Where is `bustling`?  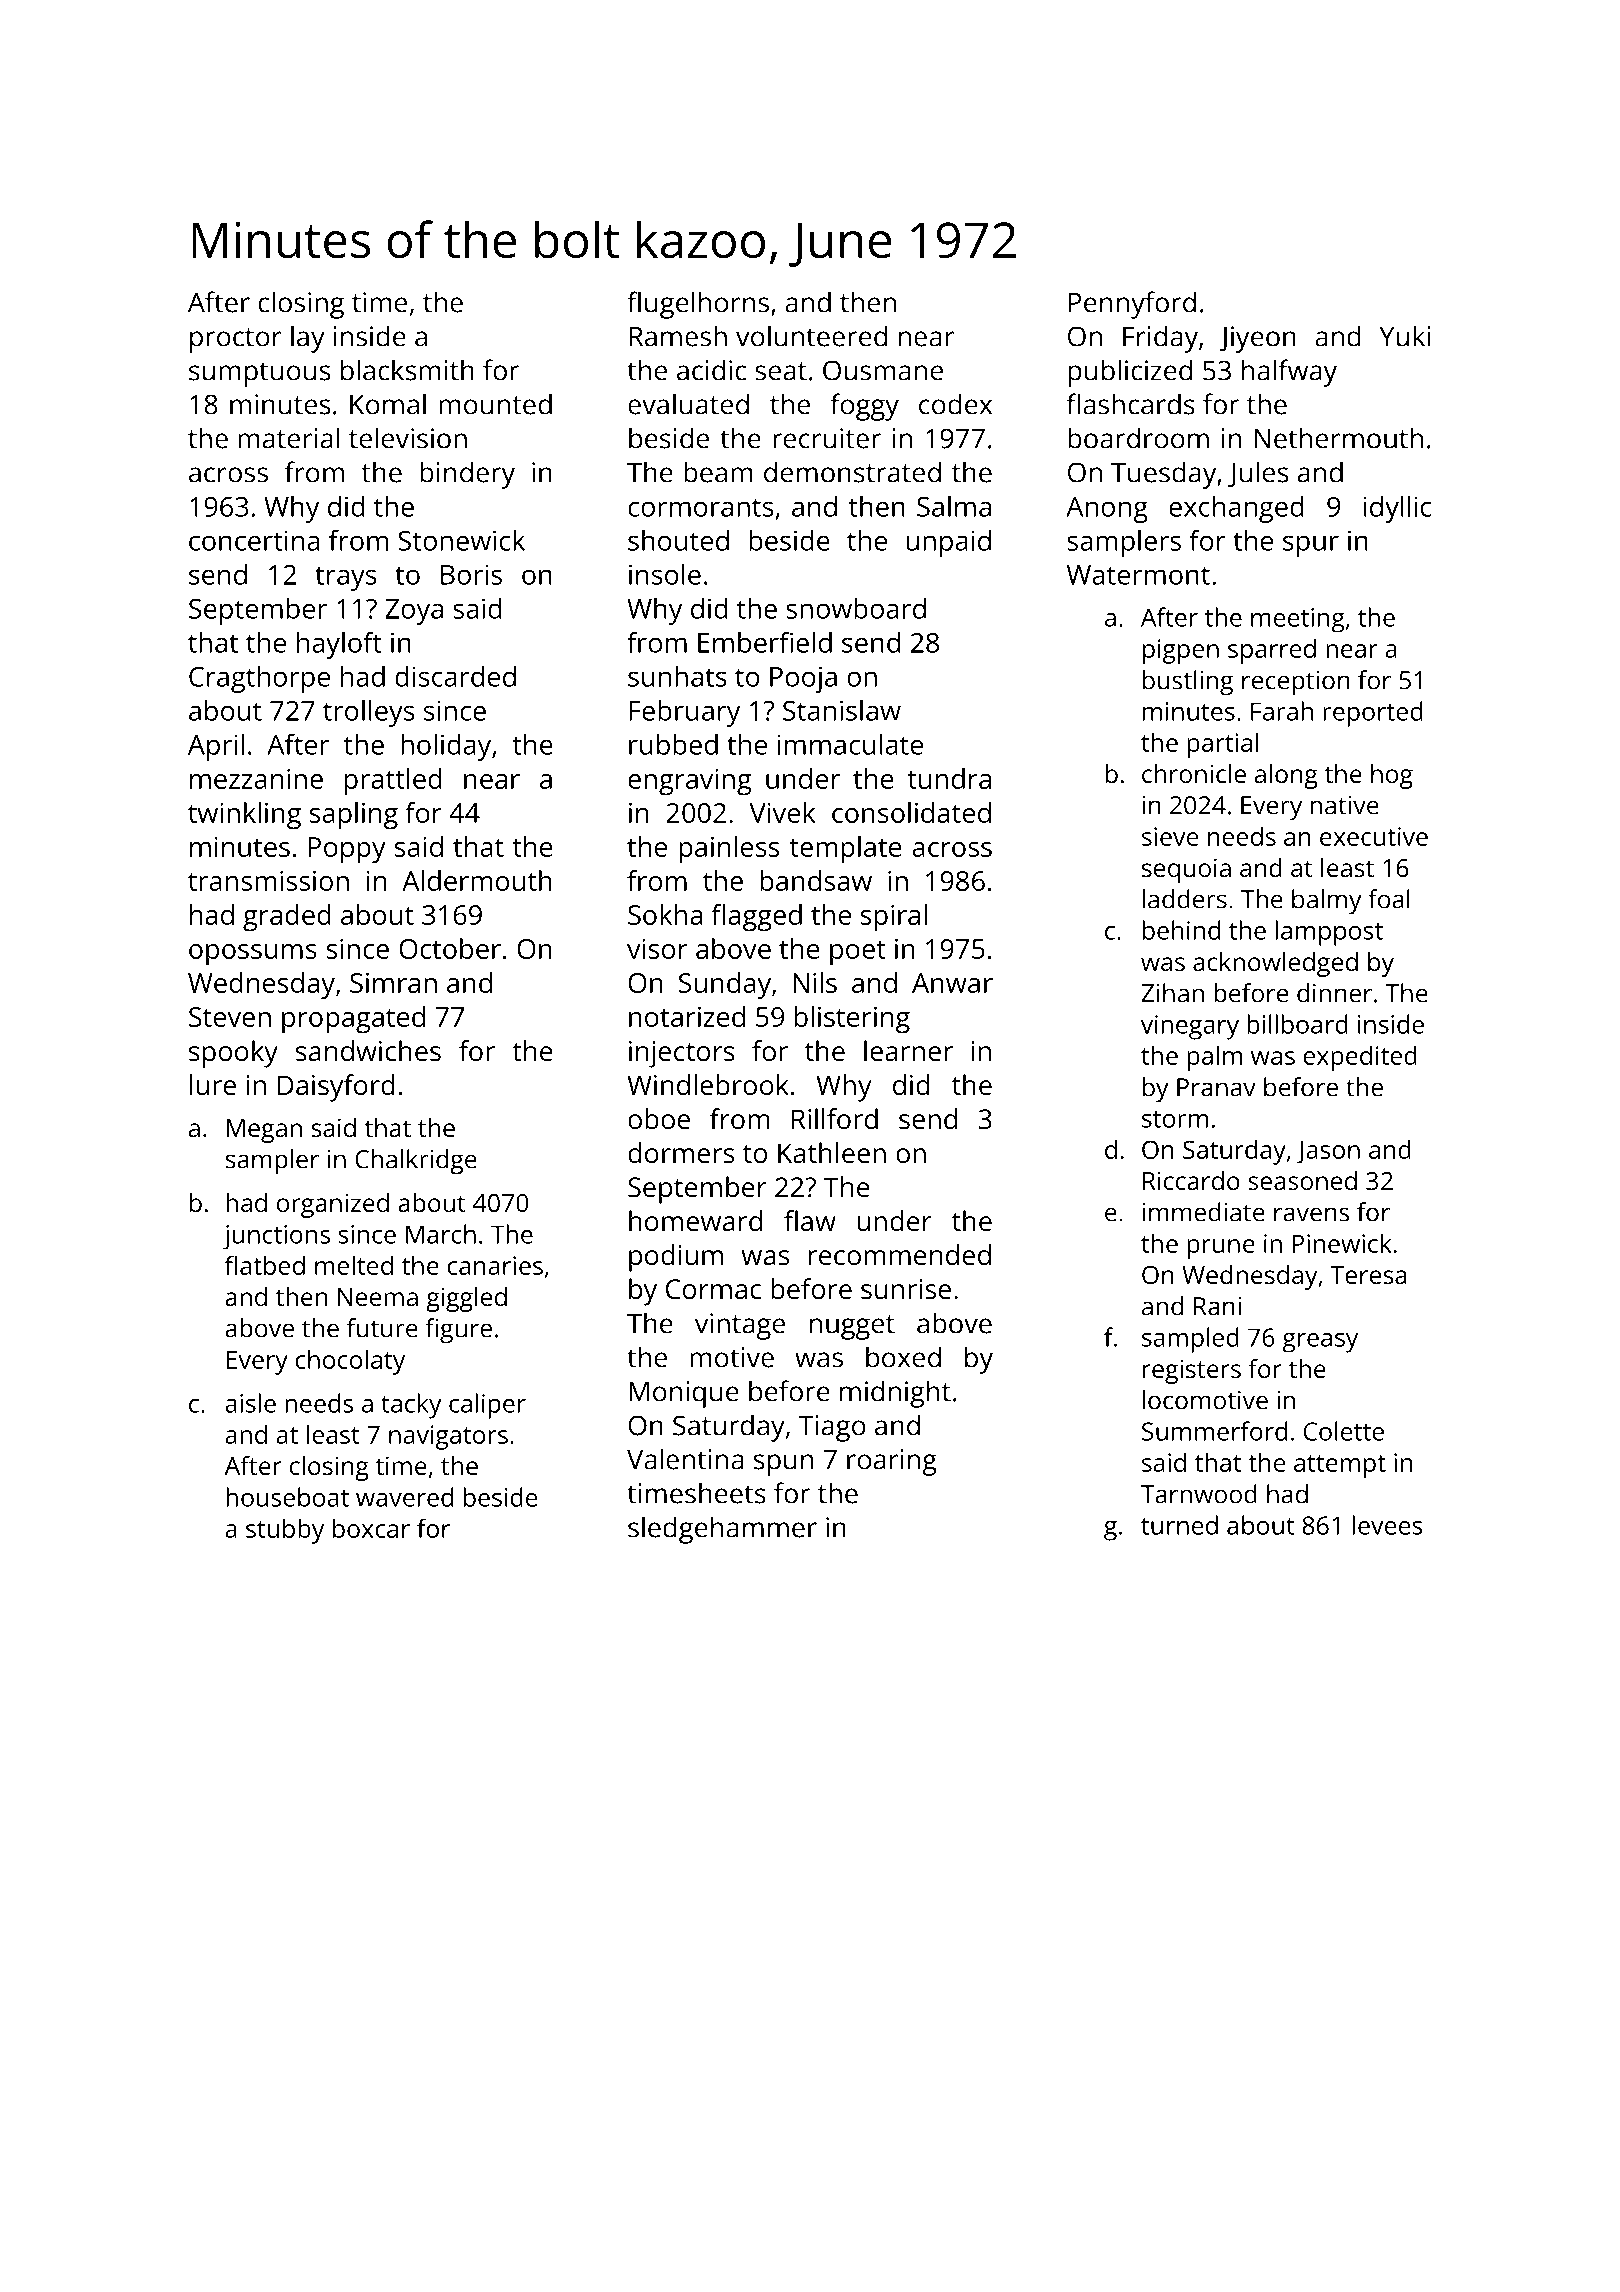
bustling is located at coordinates (1188, 682).
